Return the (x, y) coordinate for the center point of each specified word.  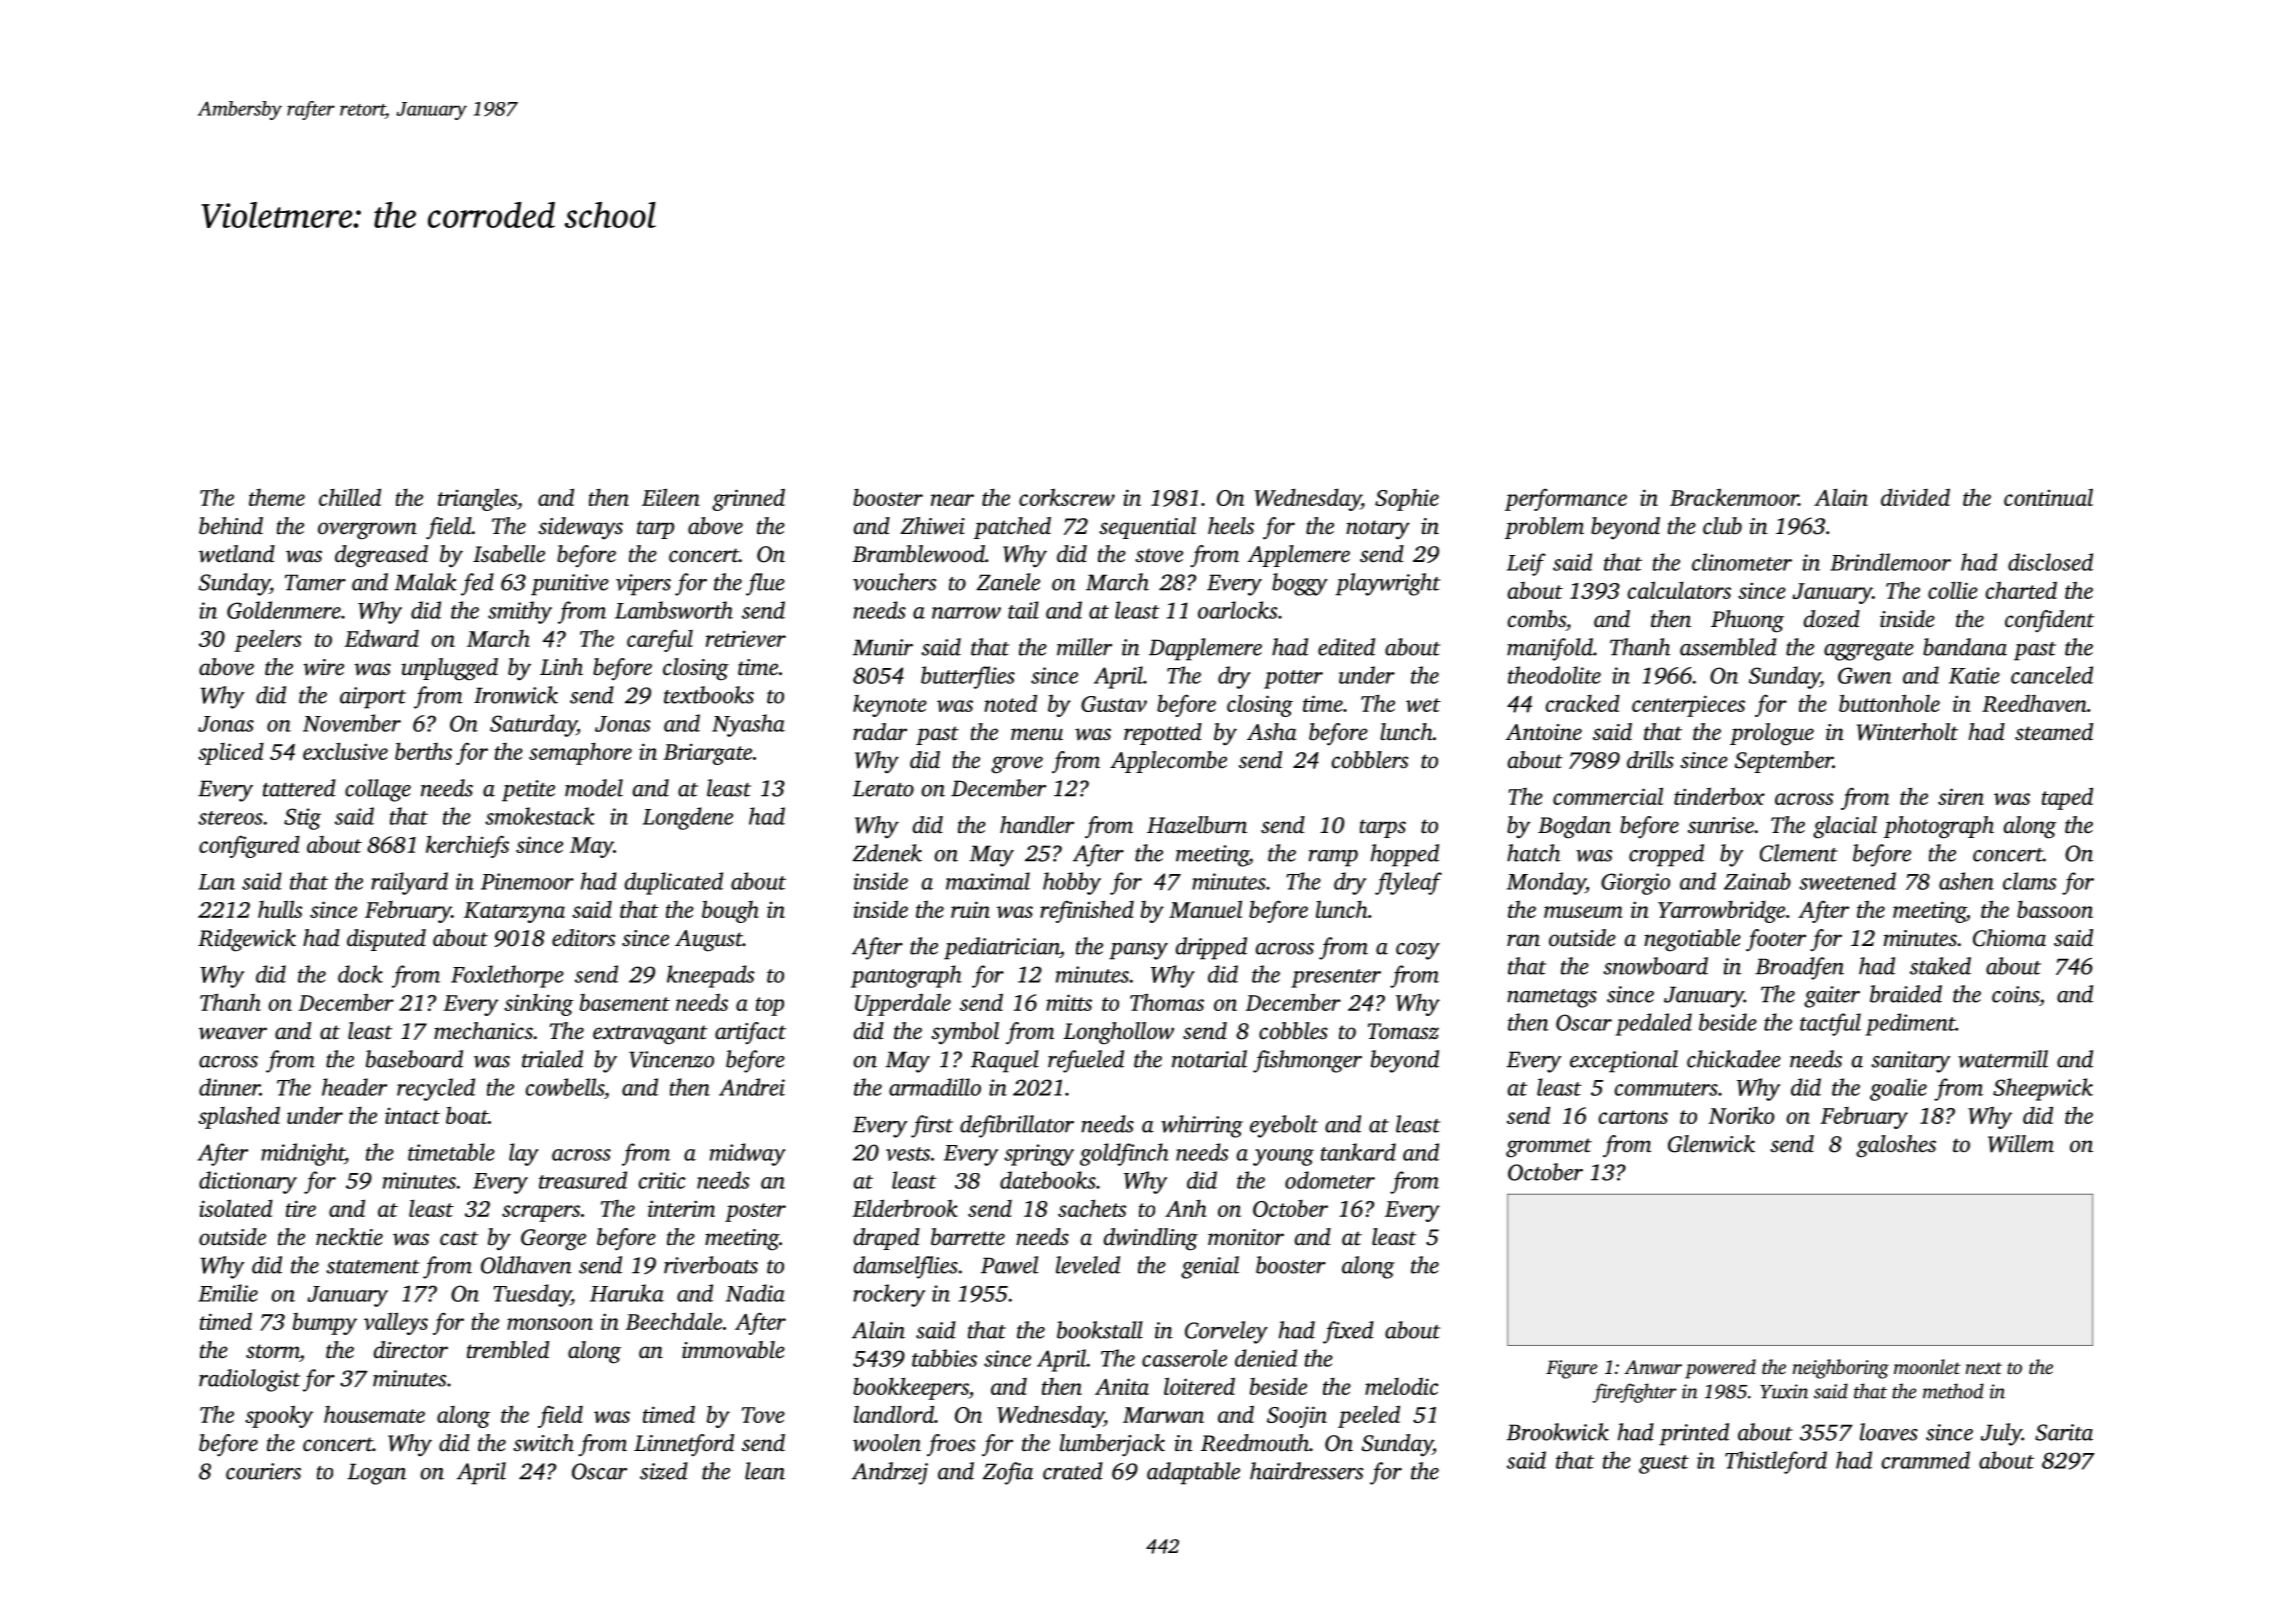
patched (1012, 528)
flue (765, 584)
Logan (376, 1474)
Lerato (883, 788)
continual (2048, 497)
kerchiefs (467, 846)
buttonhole (1889, 703)
